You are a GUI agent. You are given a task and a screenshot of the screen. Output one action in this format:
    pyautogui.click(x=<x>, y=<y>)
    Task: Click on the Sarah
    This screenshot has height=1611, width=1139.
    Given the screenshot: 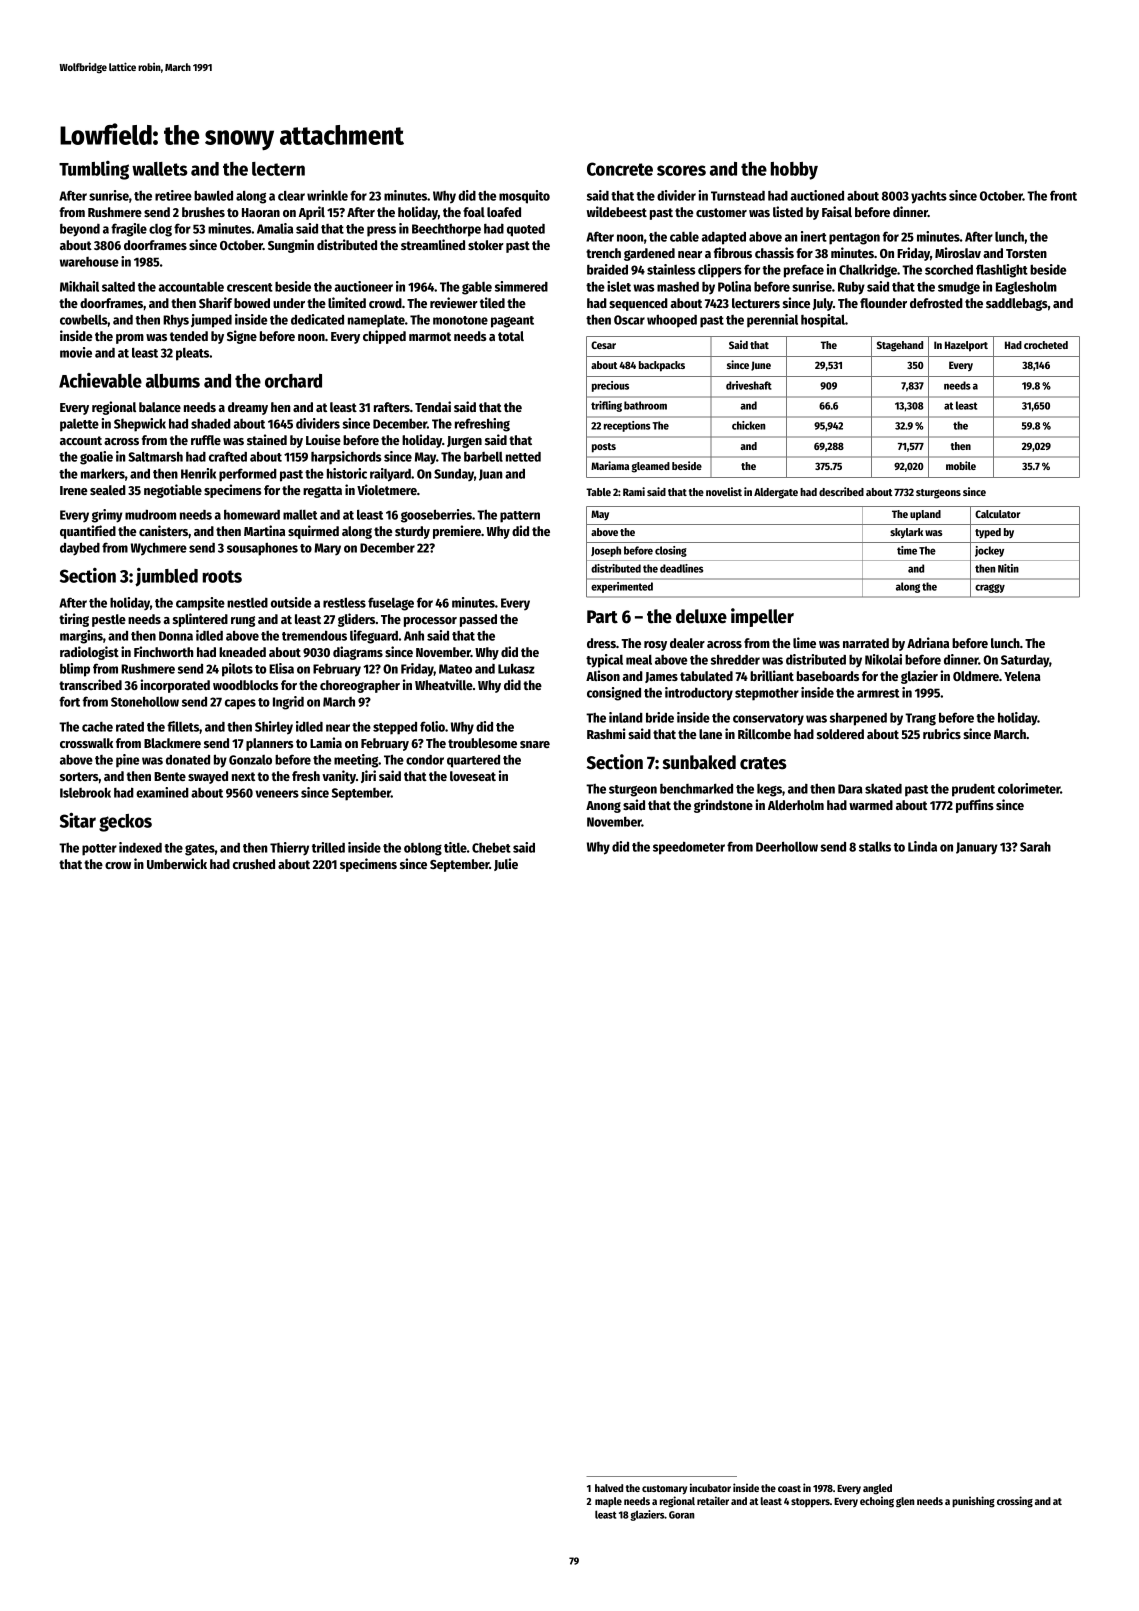 What is the action you would take?
    pyautogui.click(x=1035, y=846)
